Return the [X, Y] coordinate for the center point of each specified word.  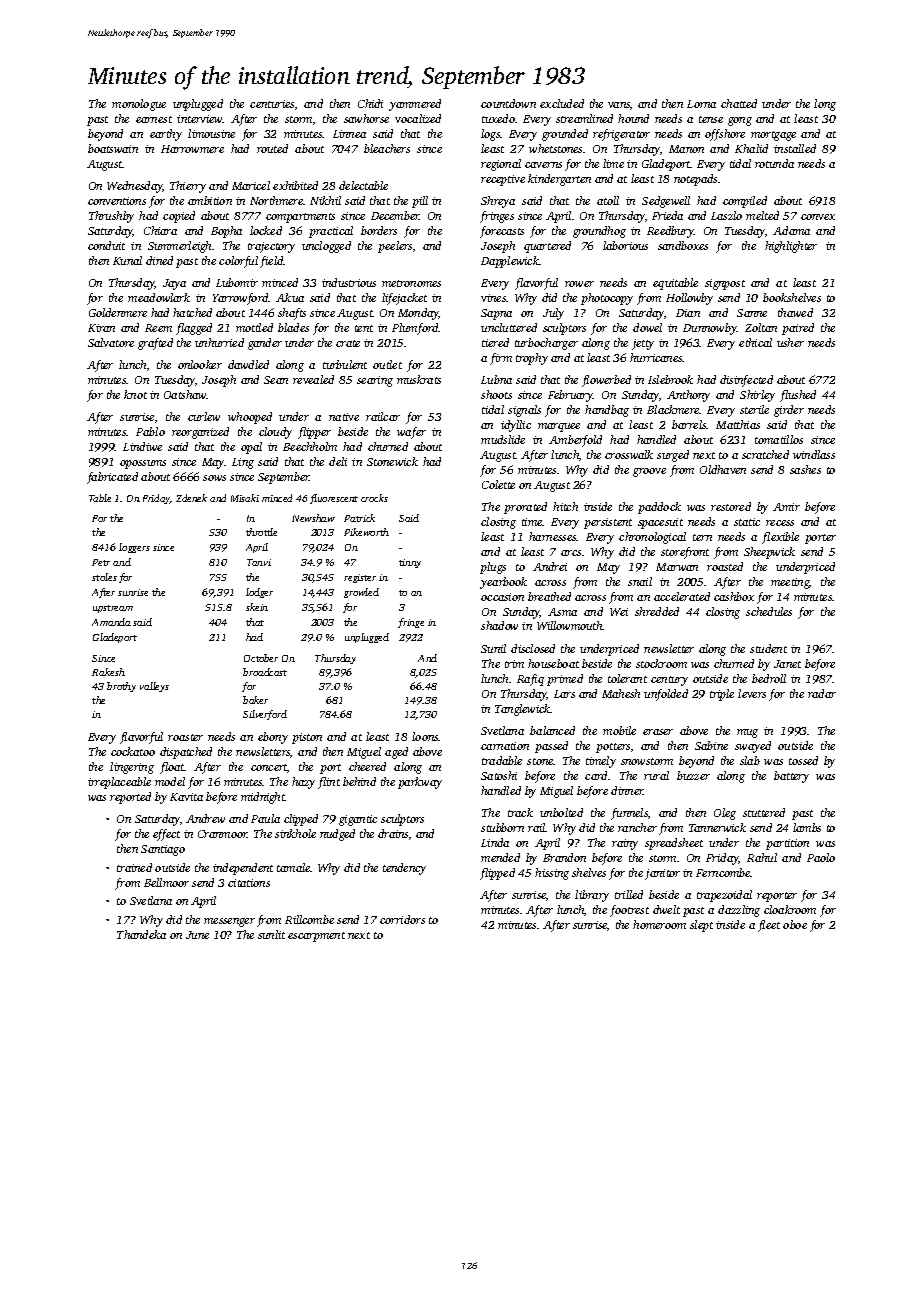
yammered [415, 105]
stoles [104, 577]
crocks [374, 498]
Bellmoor [166, 882]
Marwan [677, 567]
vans [619, 105]
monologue [139, 105]
